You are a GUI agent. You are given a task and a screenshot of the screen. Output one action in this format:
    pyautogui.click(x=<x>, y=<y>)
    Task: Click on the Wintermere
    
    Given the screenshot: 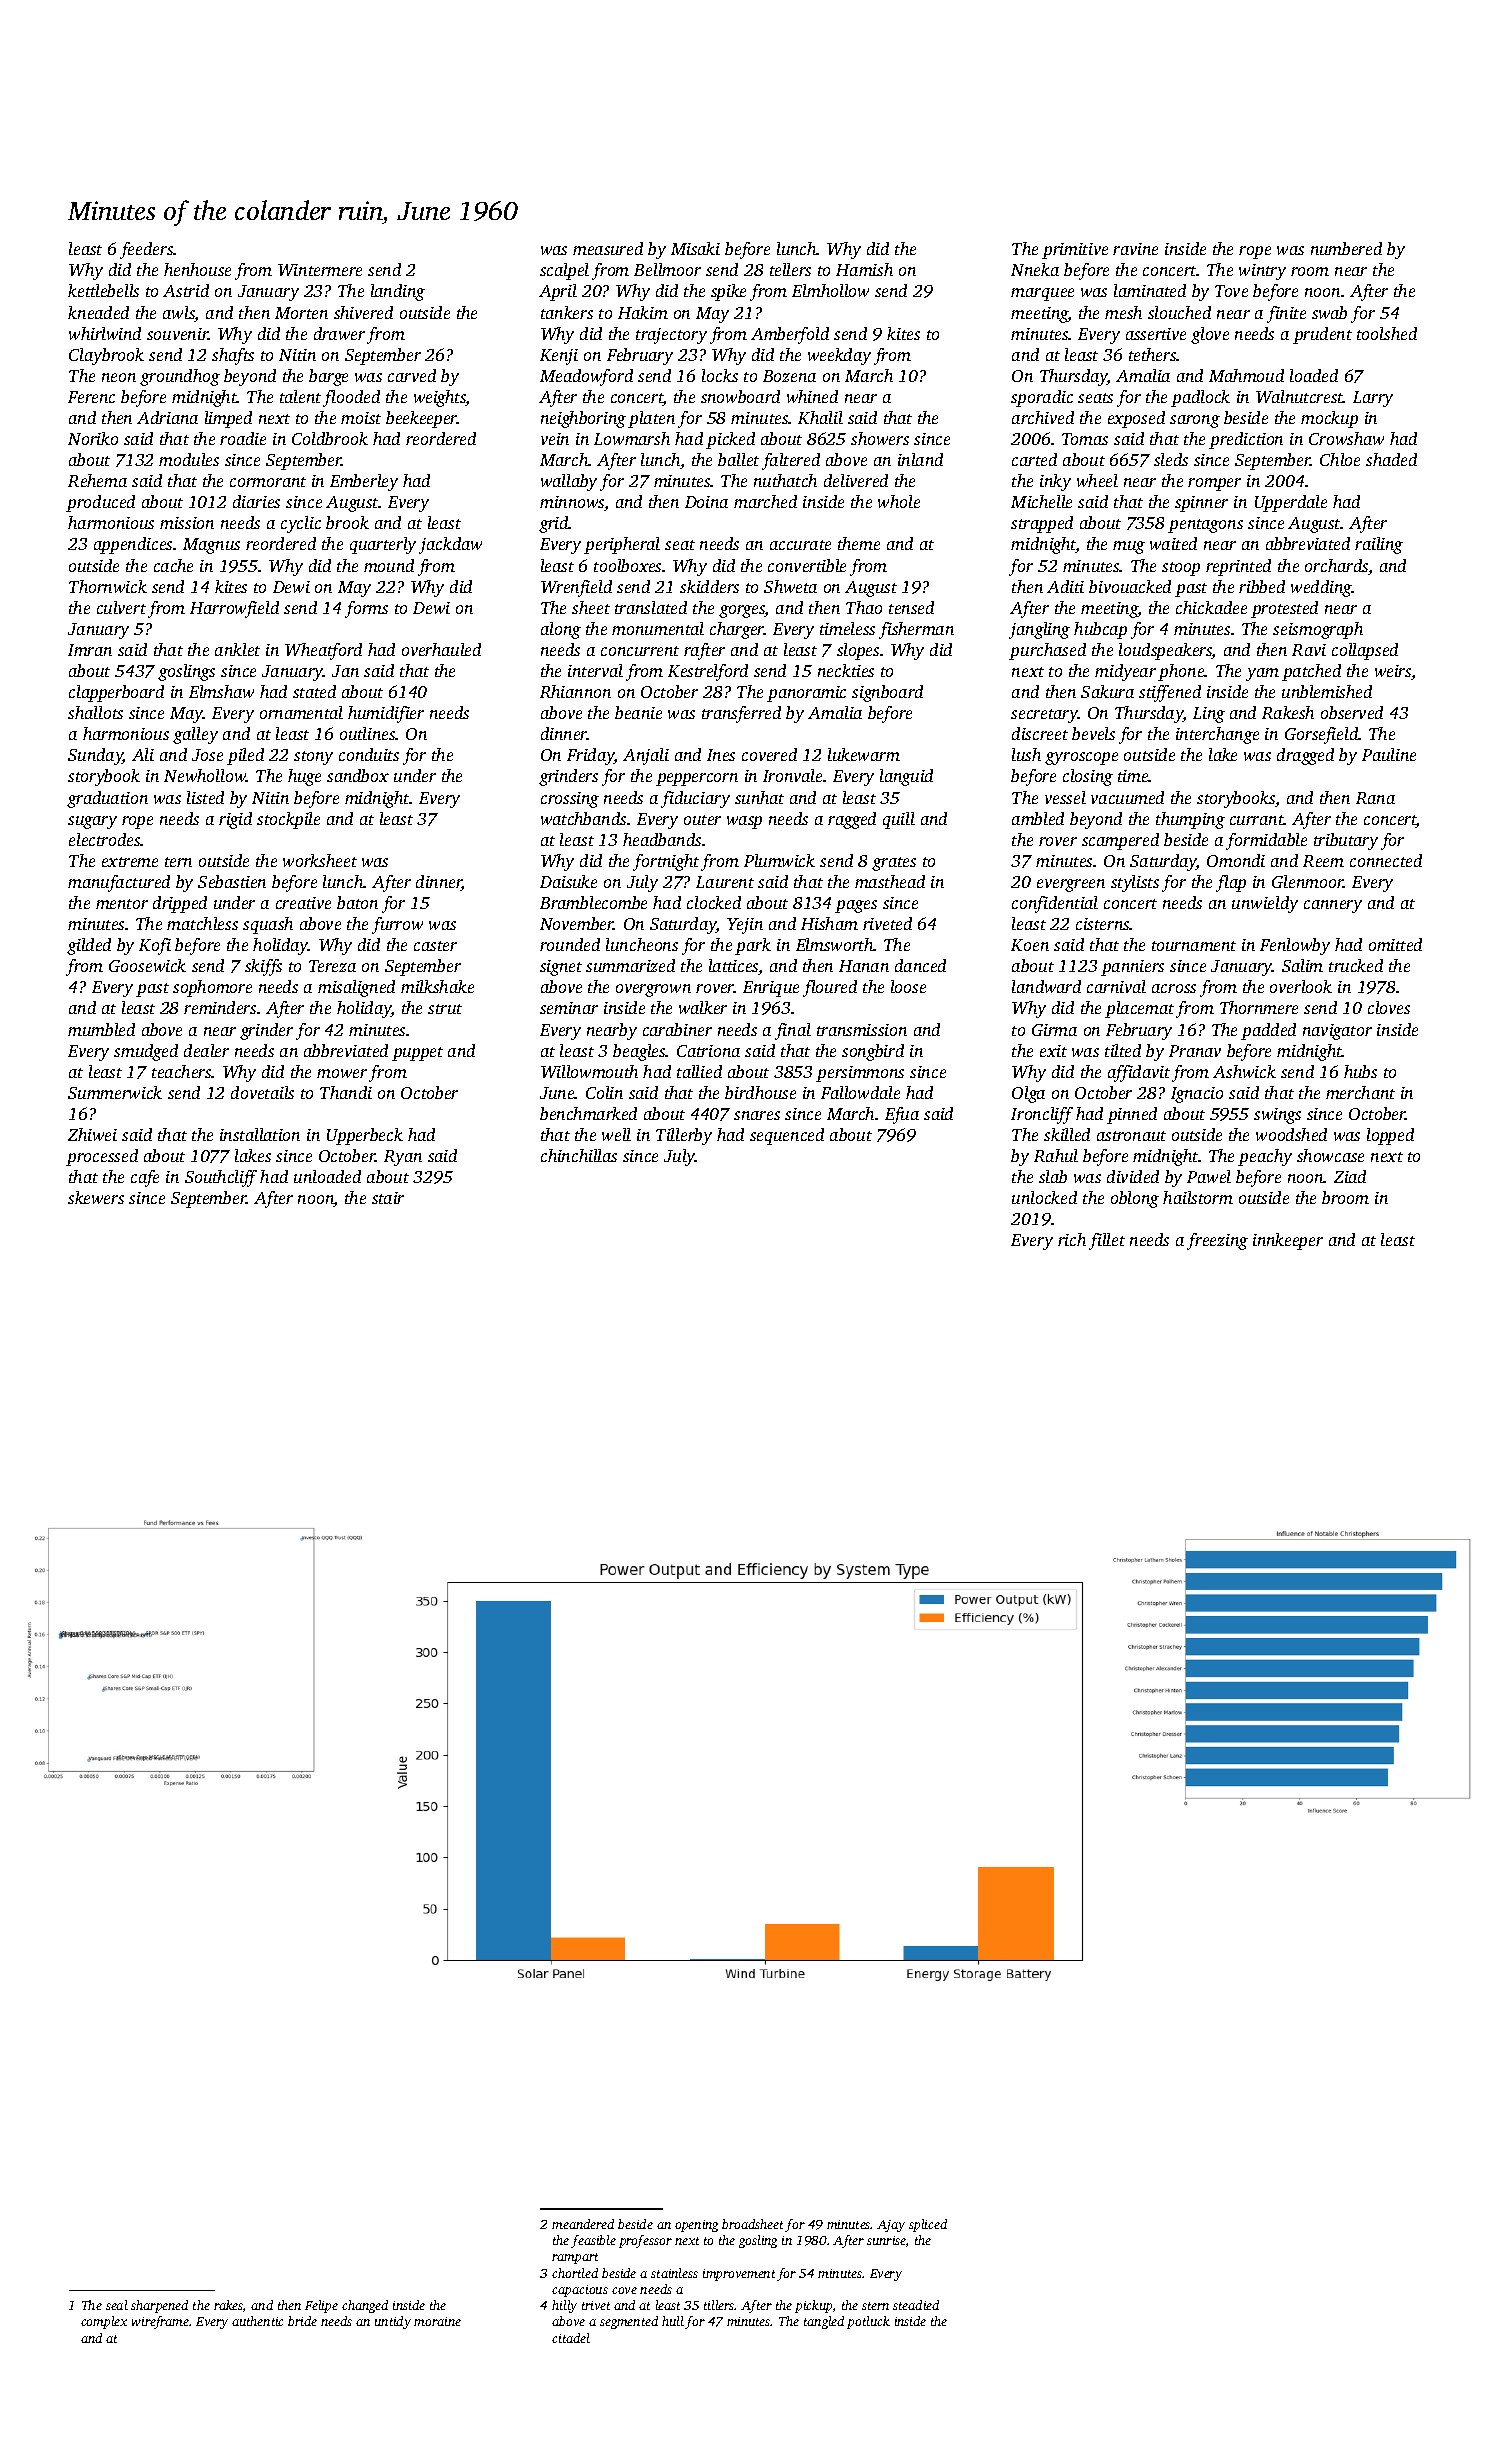 What is the action you would take?
    pyautogui.click(x=320, y=270)
